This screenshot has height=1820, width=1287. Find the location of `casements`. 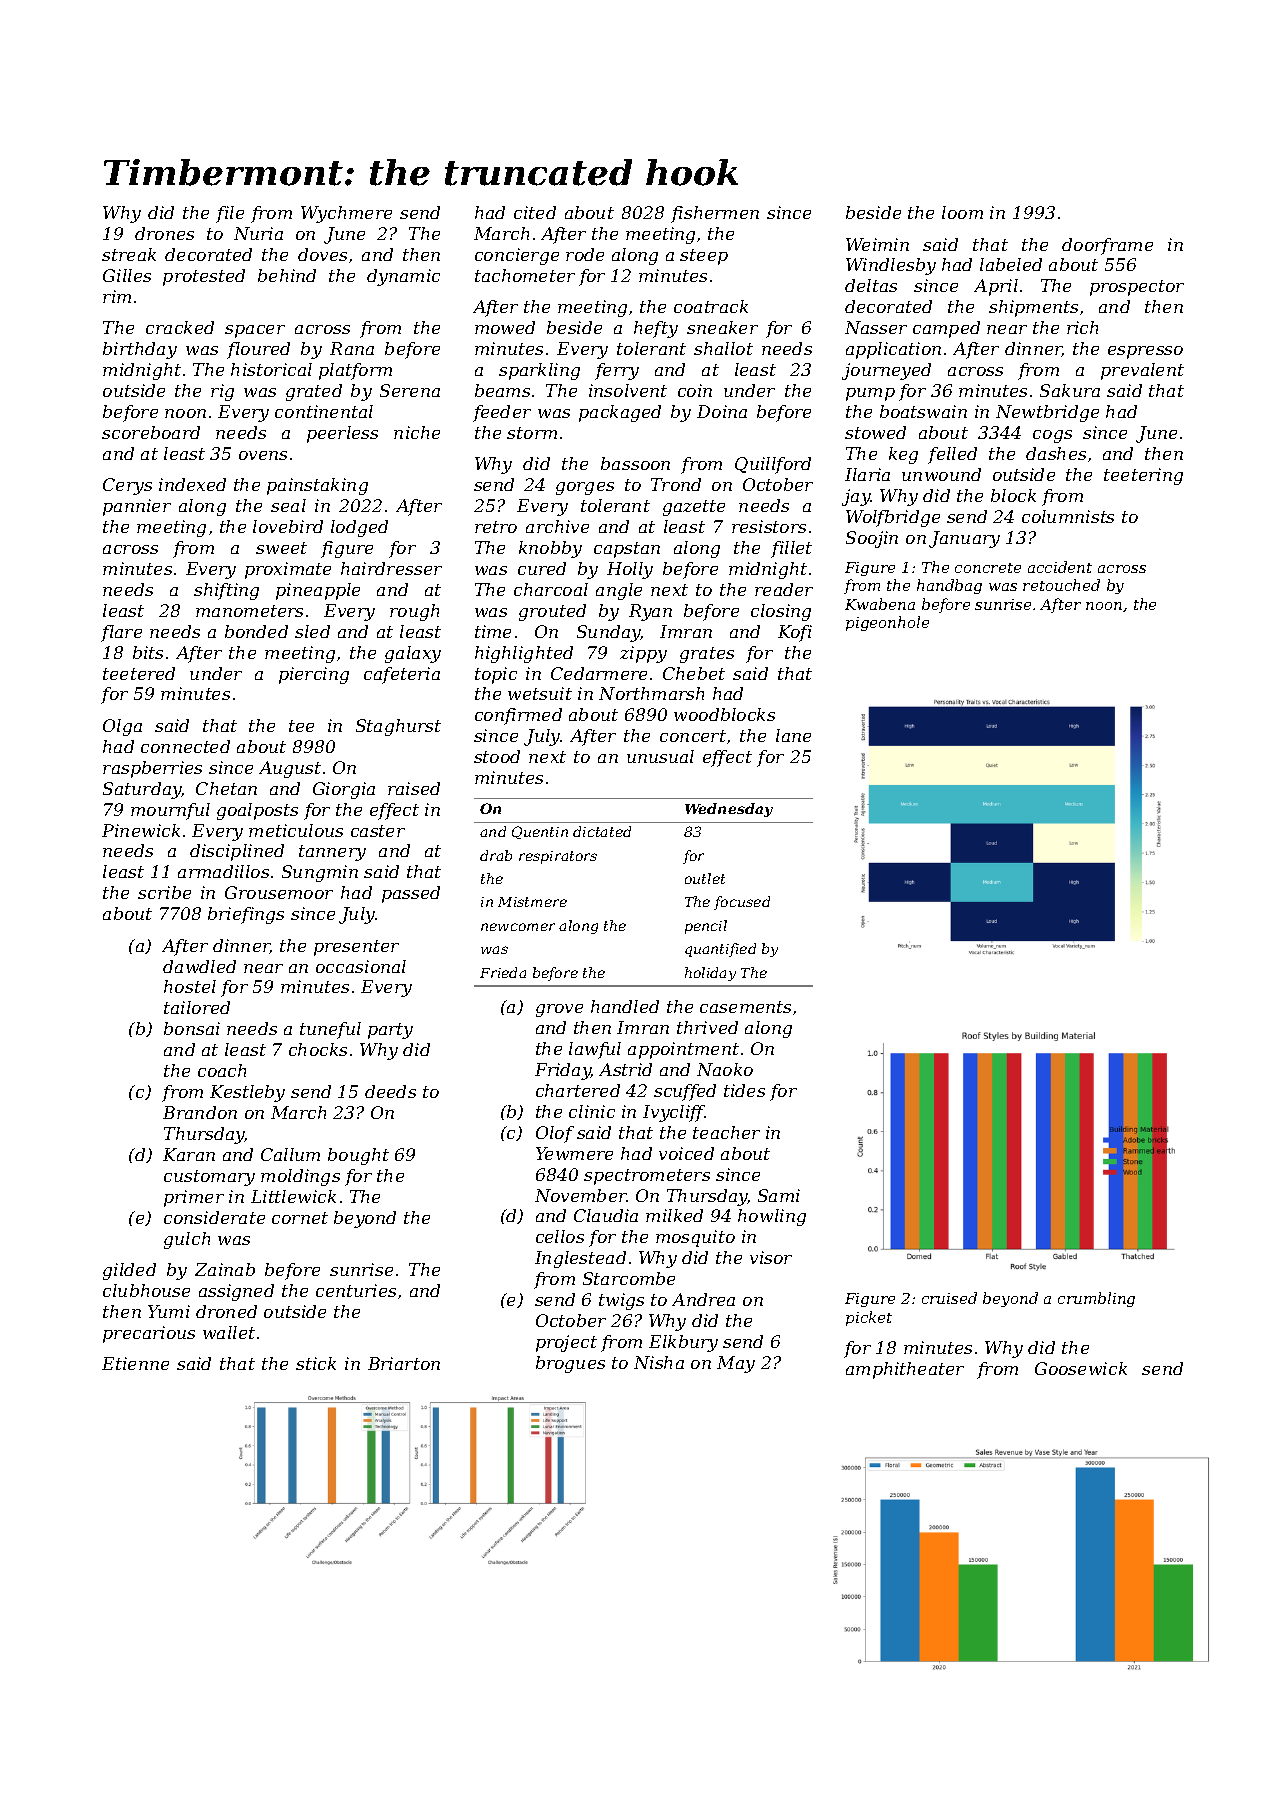

casements is located at coordinates (745, 1007).
